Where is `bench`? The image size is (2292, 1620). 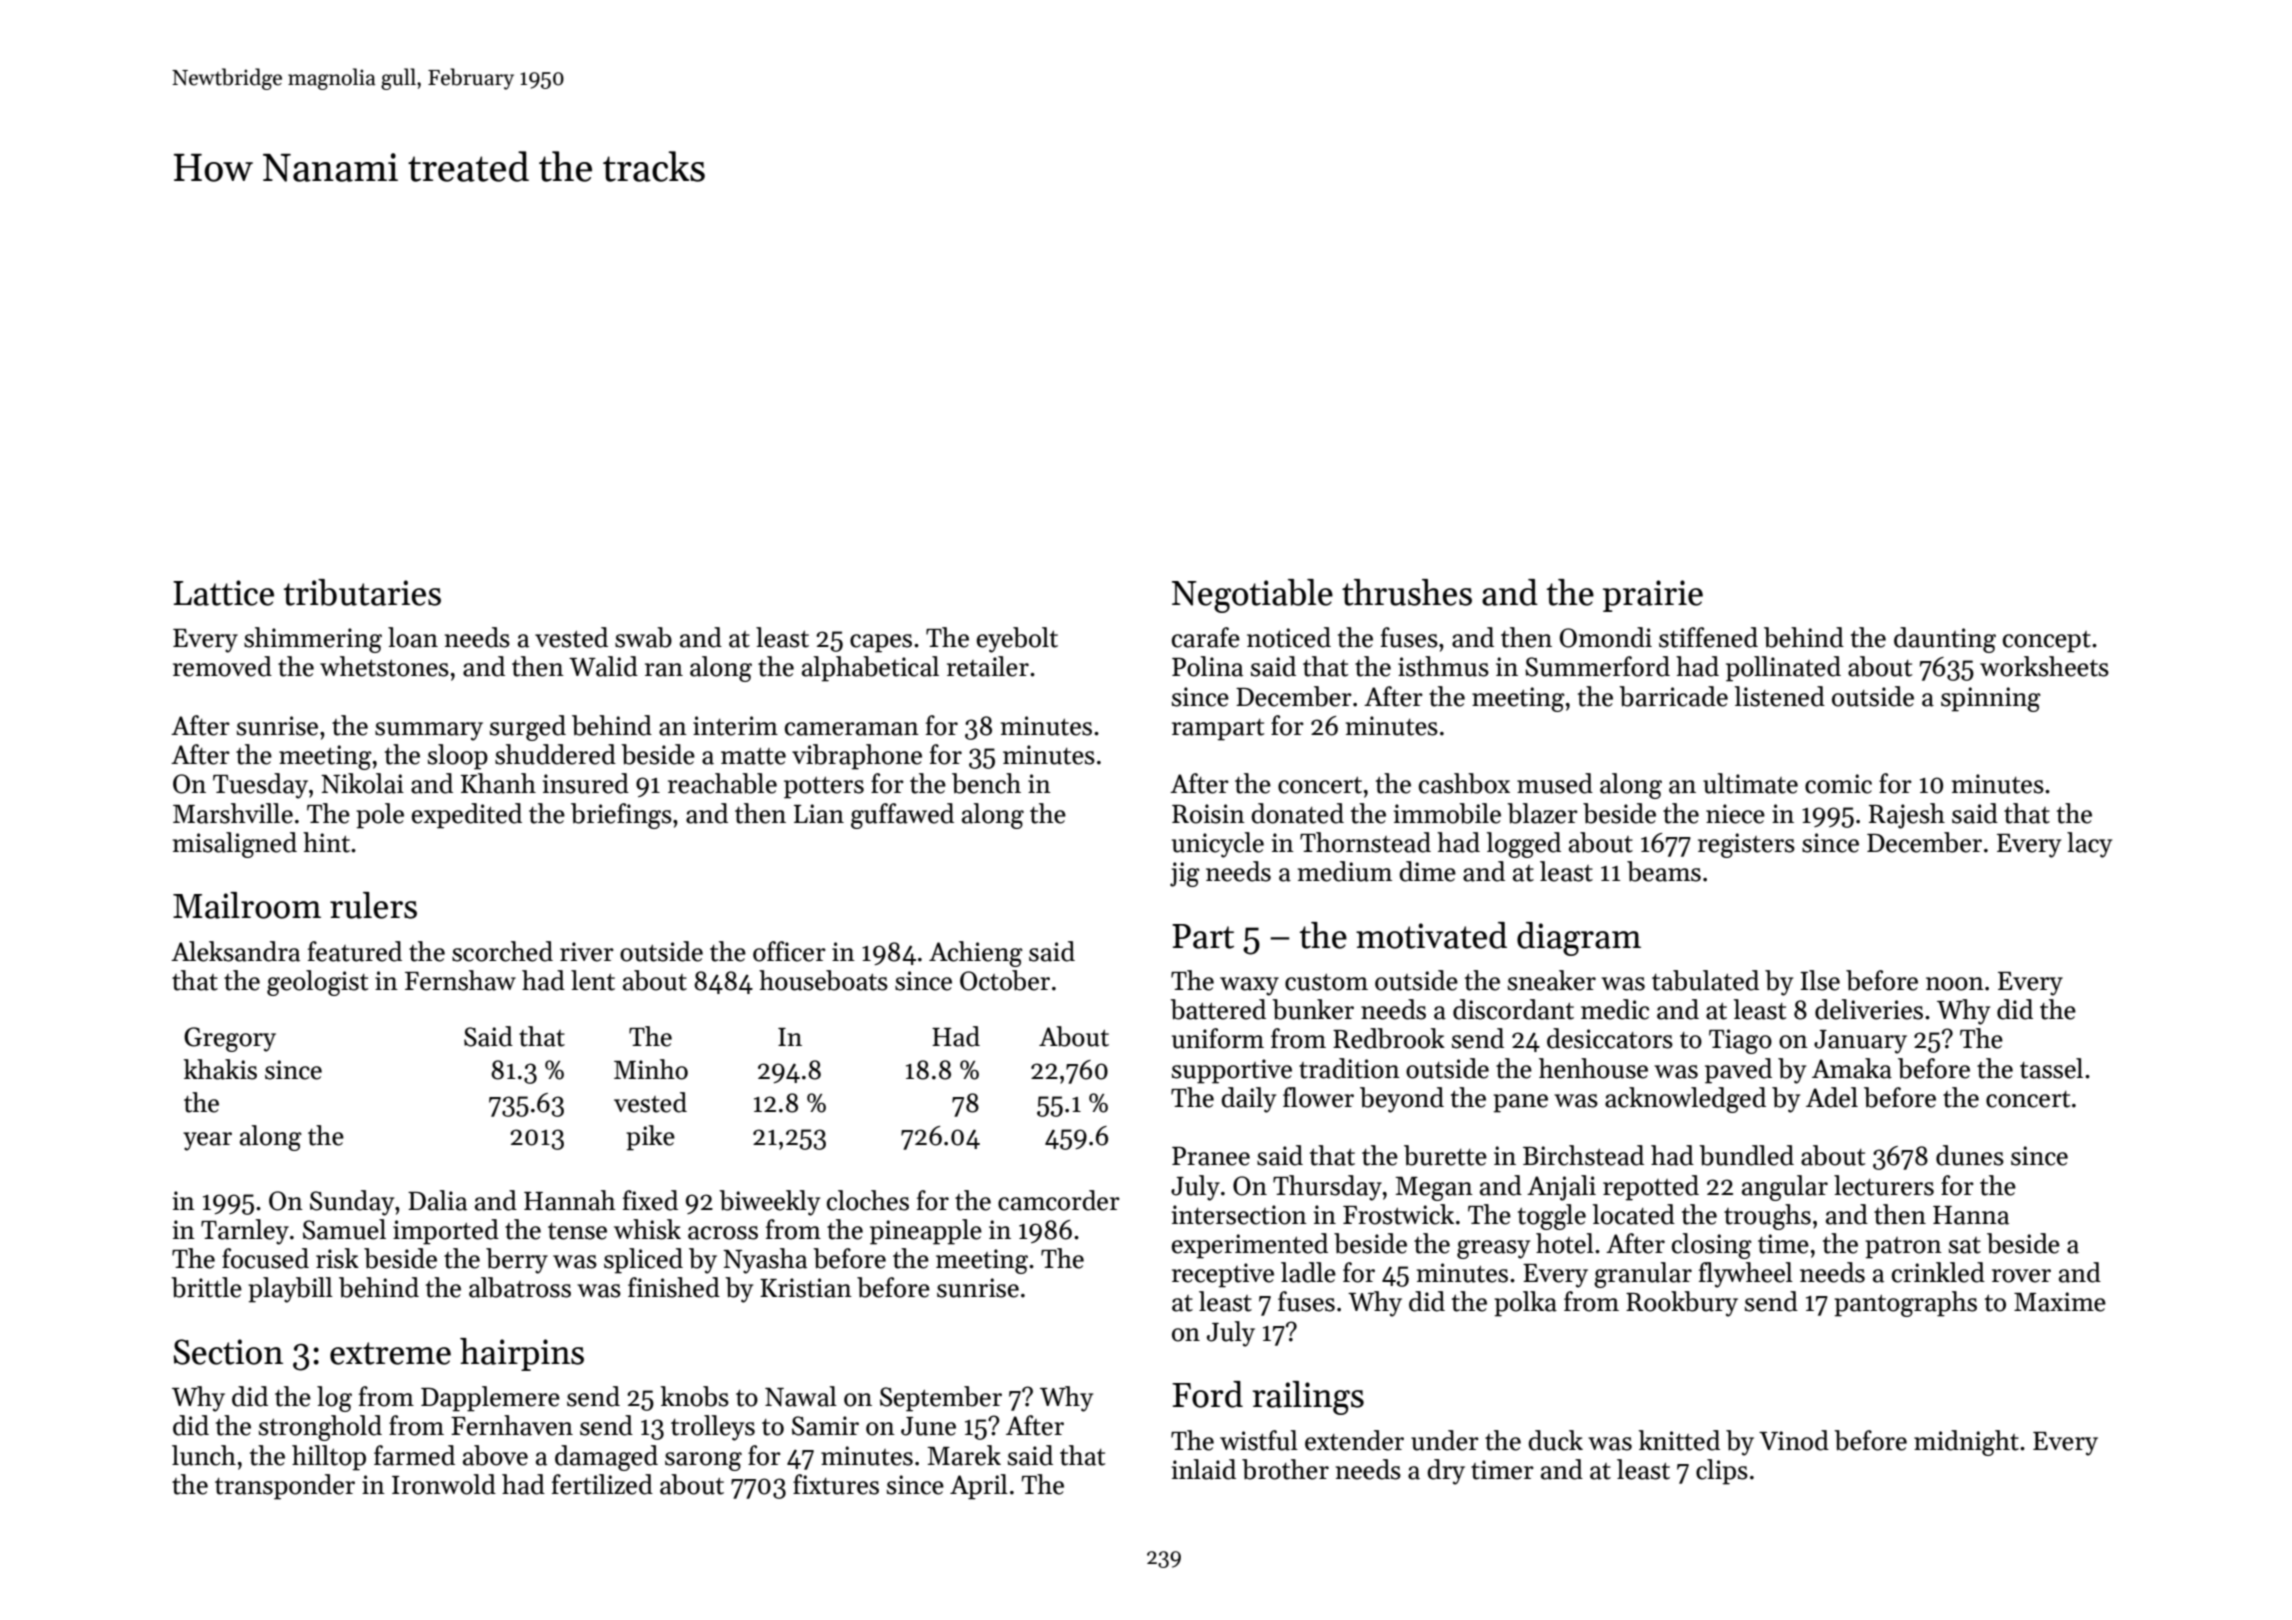 bench is located at coordinates (986, 783).
